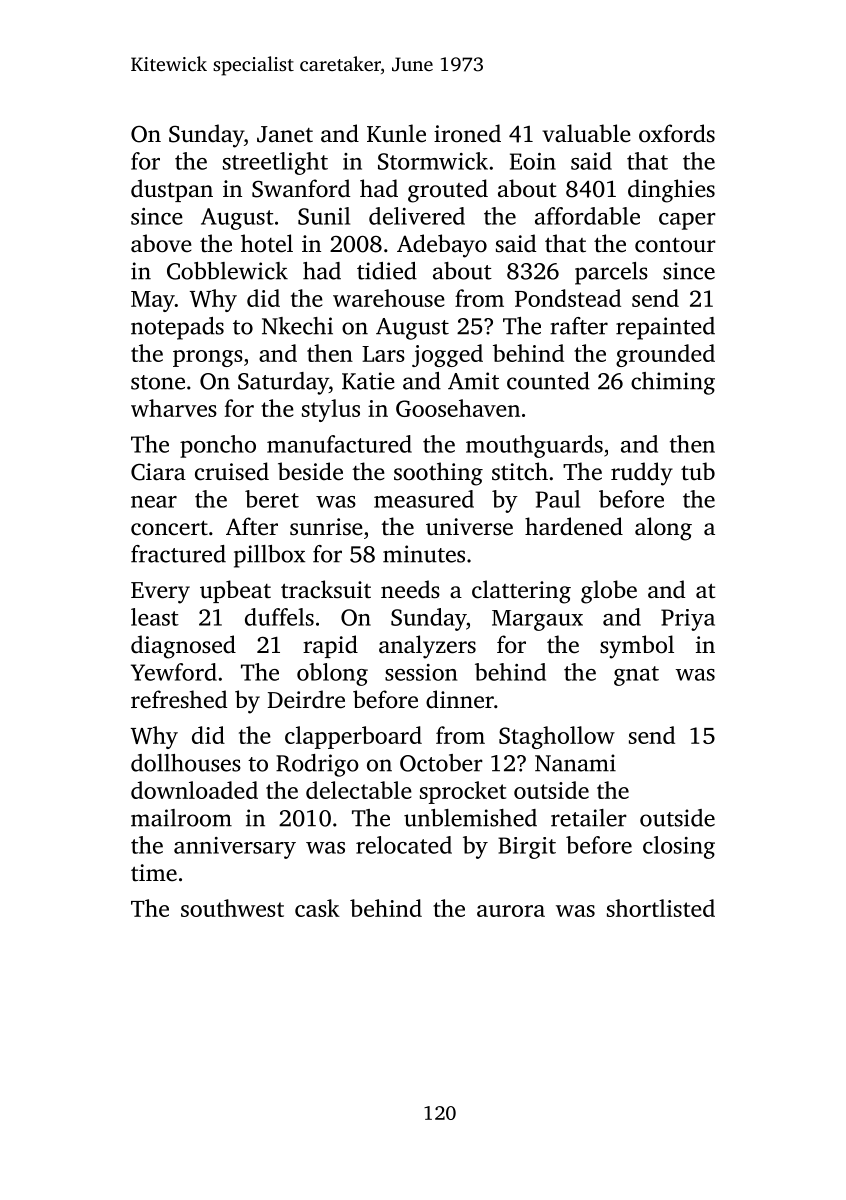 This screenshot has width=846, height=1200. I want to click on oxfords, so click(677, 133).
